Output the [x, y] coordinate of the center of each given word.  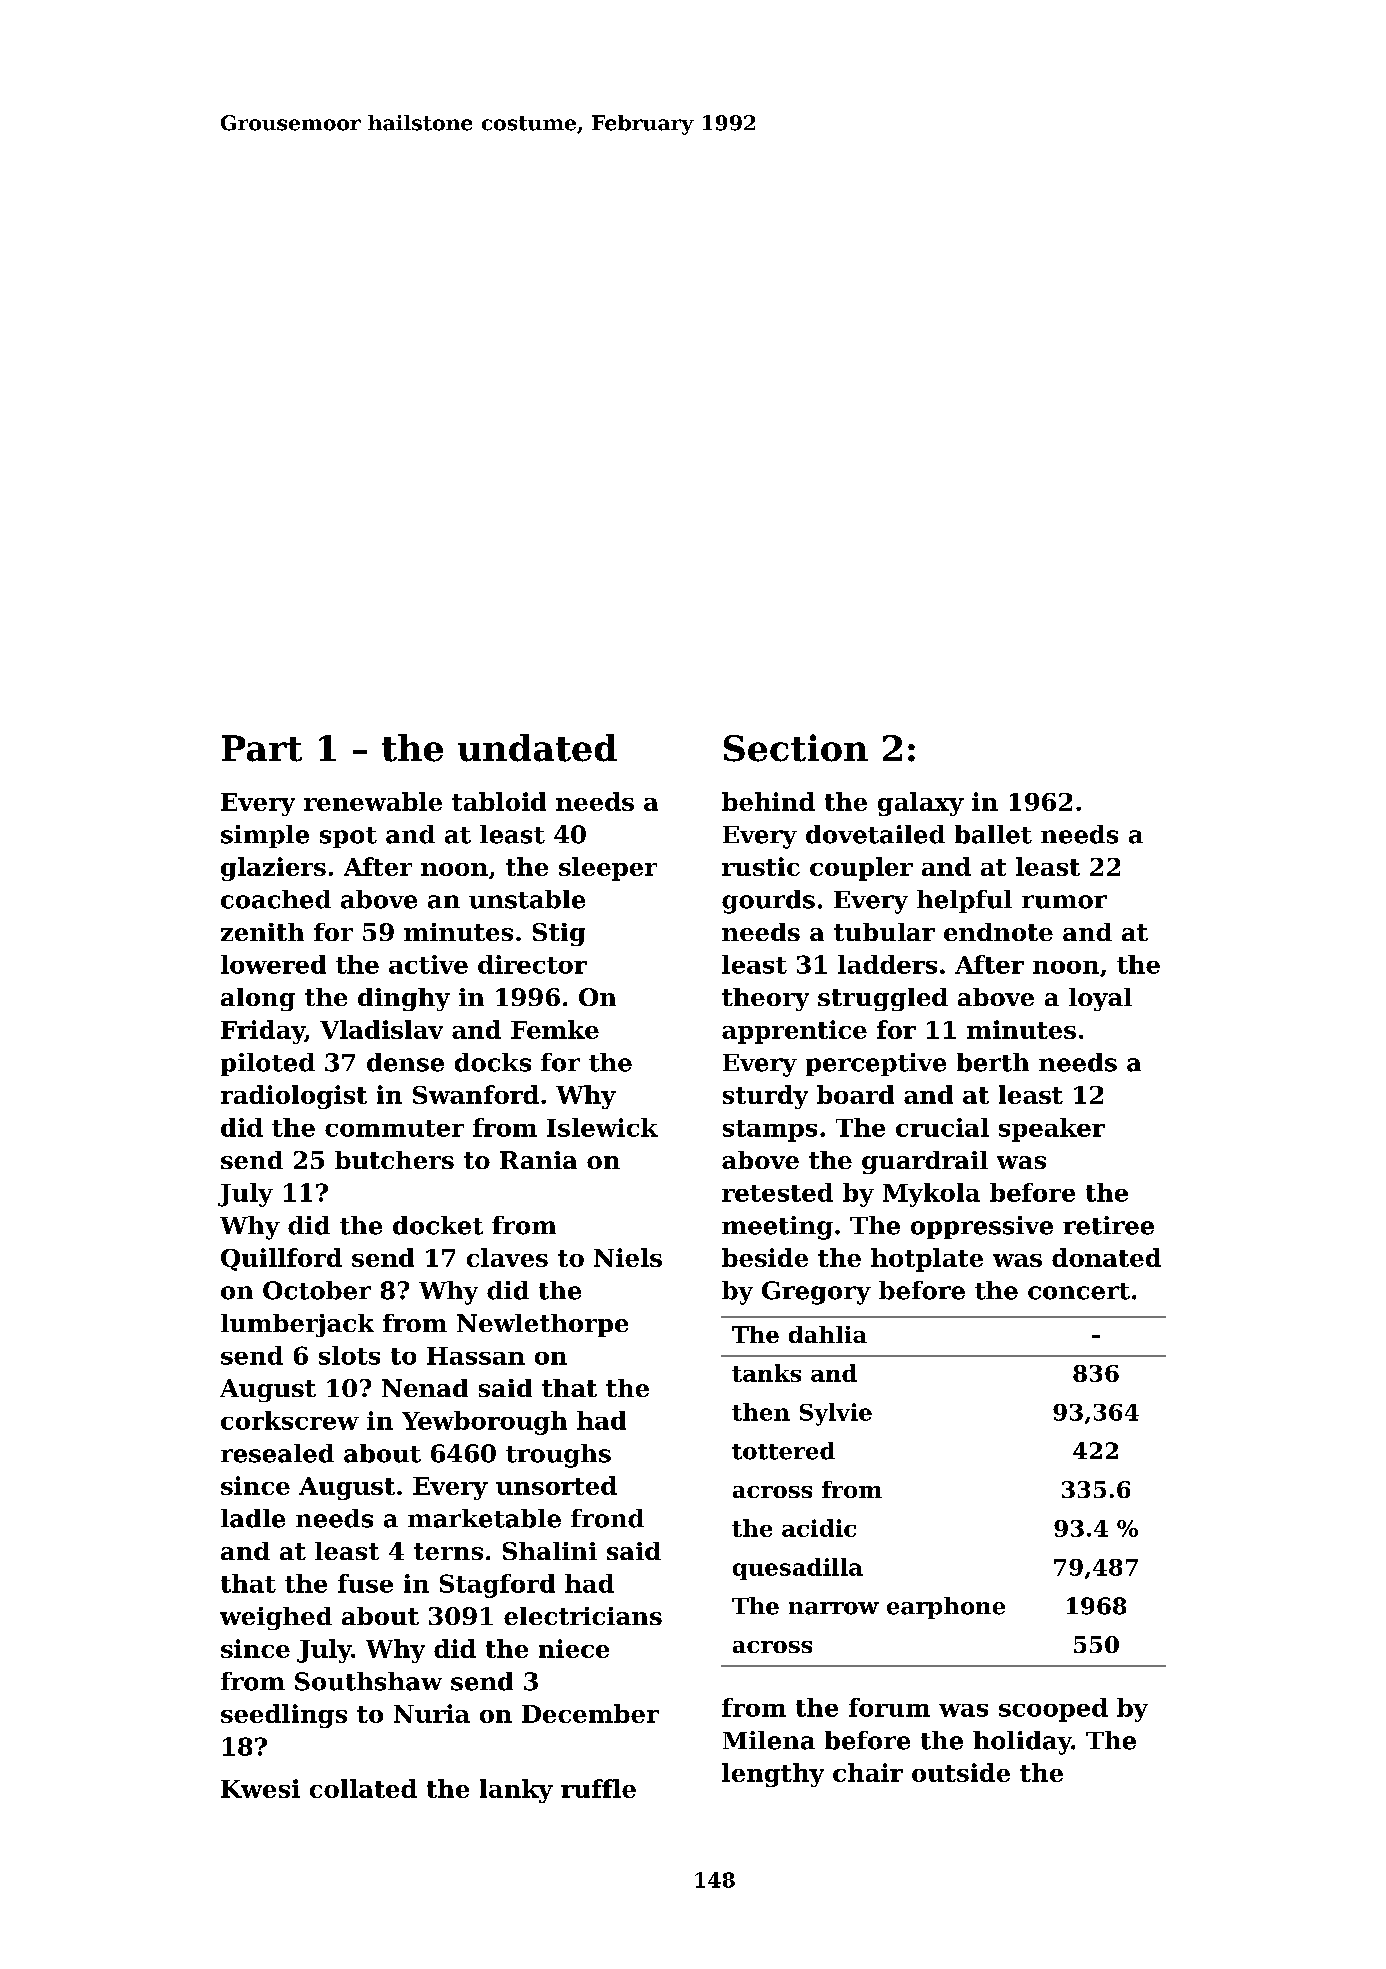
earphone [946, 1608]
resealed [277, 1453]
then [761, 1412]
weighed [276, 1618]
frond [607, 1518]
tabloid [499, 801]
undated [537, 748]
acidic [819, 1528]
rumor [1064, 902]
